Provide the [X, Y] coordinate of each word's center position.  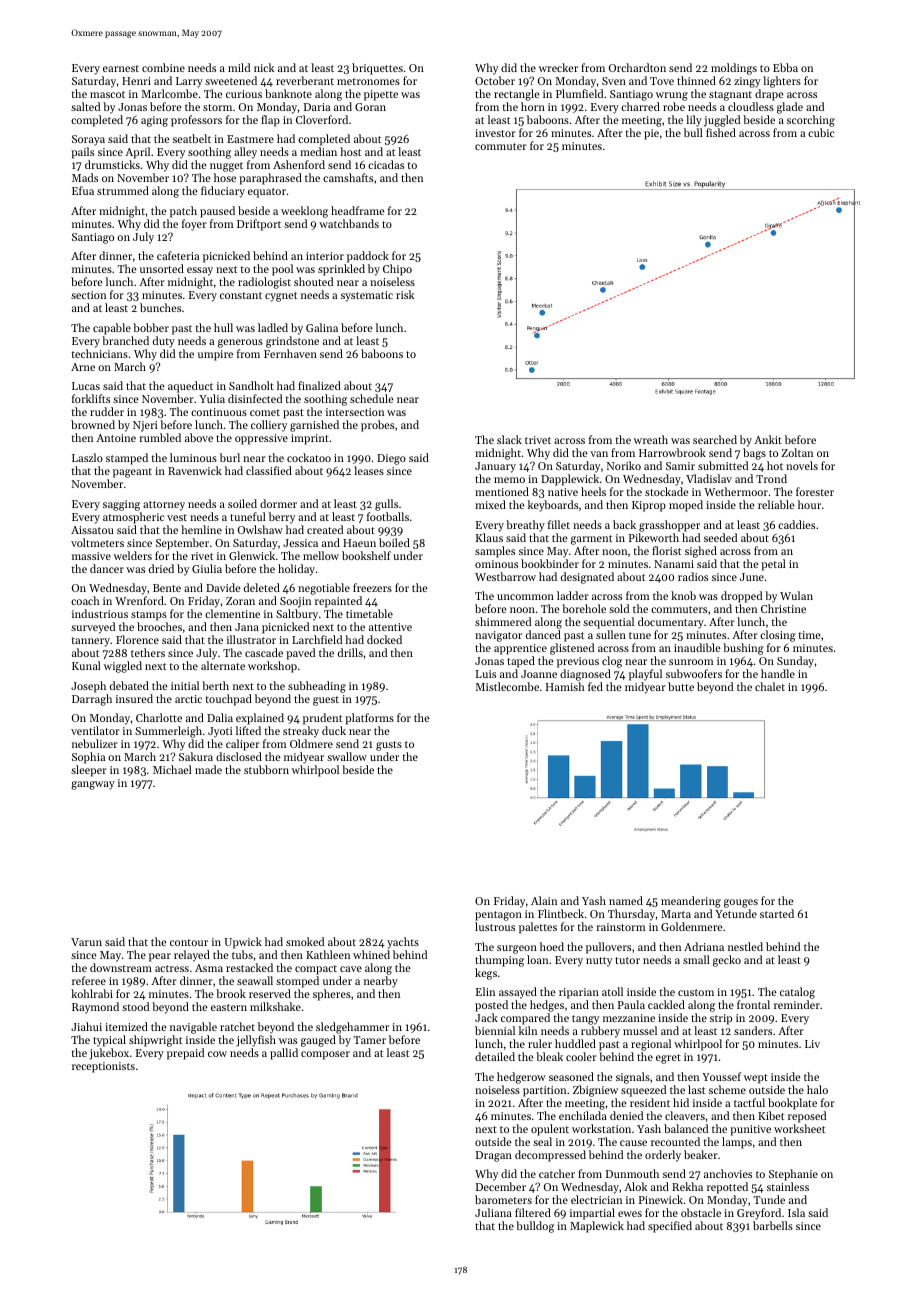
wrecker [558, 67]
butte [681, 686]
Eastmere [250, 139]
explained [260, 719]
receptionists [103, 1067]
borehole [584, 608]
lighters [782, 82]
